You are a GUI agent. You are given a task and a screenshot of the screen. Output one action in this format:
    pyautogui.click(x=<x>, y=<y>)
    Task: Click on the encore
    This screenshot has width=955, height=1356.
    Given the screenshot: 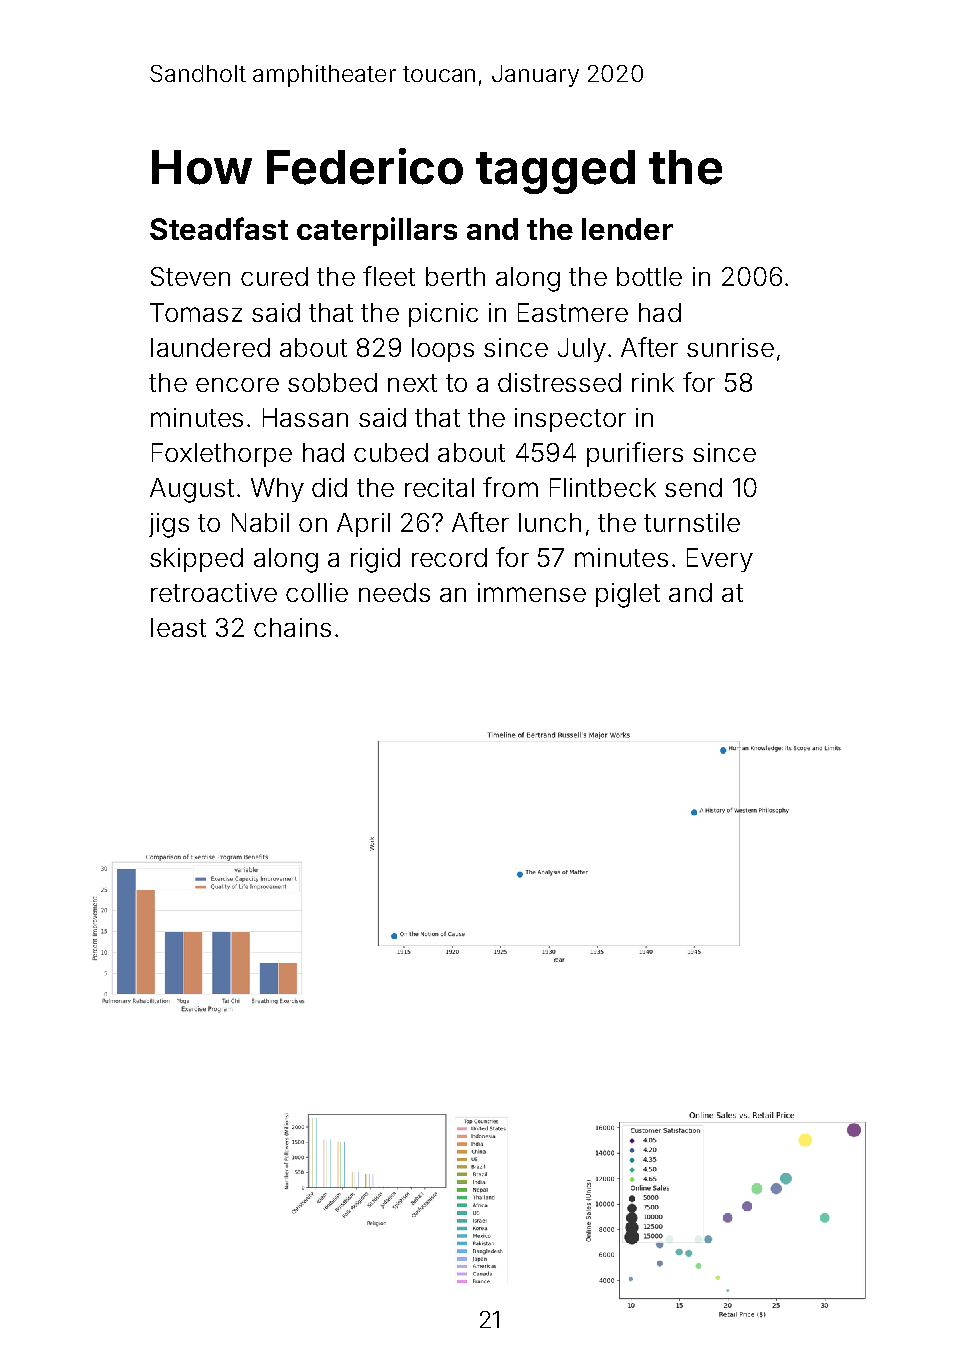 What is the action you would take?
    pyautogui.click(x=237, y=385)
